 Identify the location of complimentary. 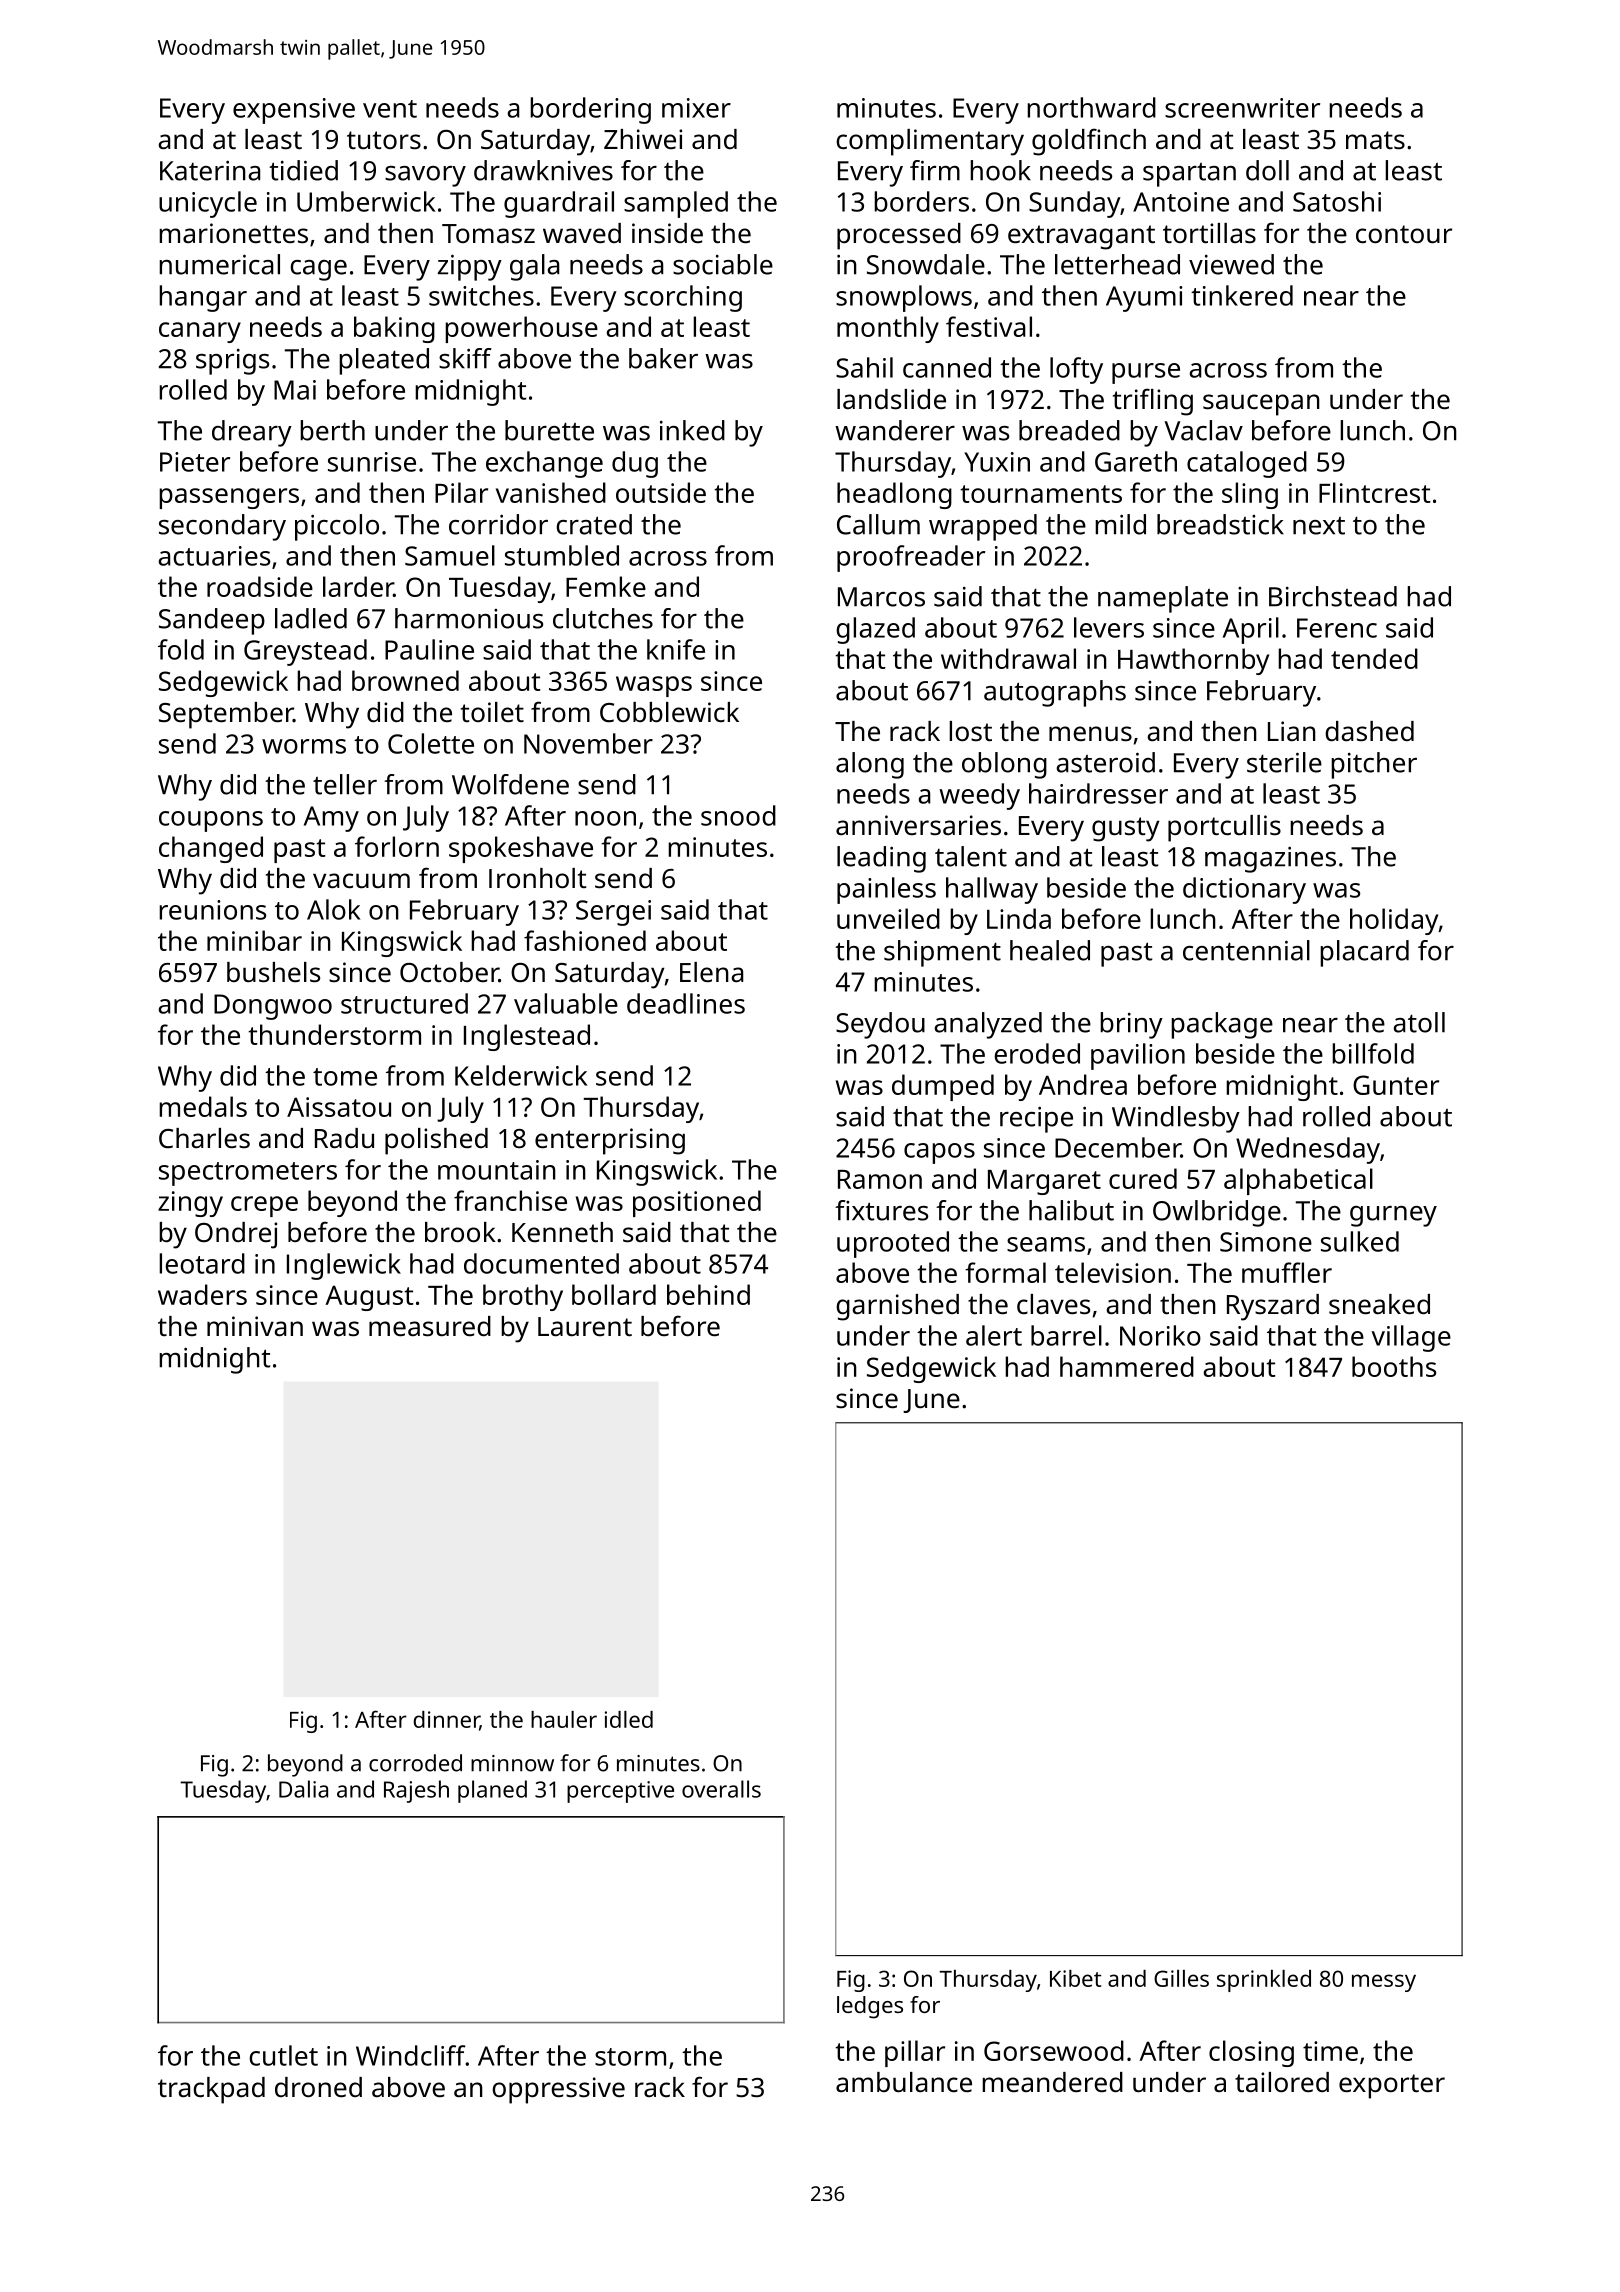
(930, 142).
